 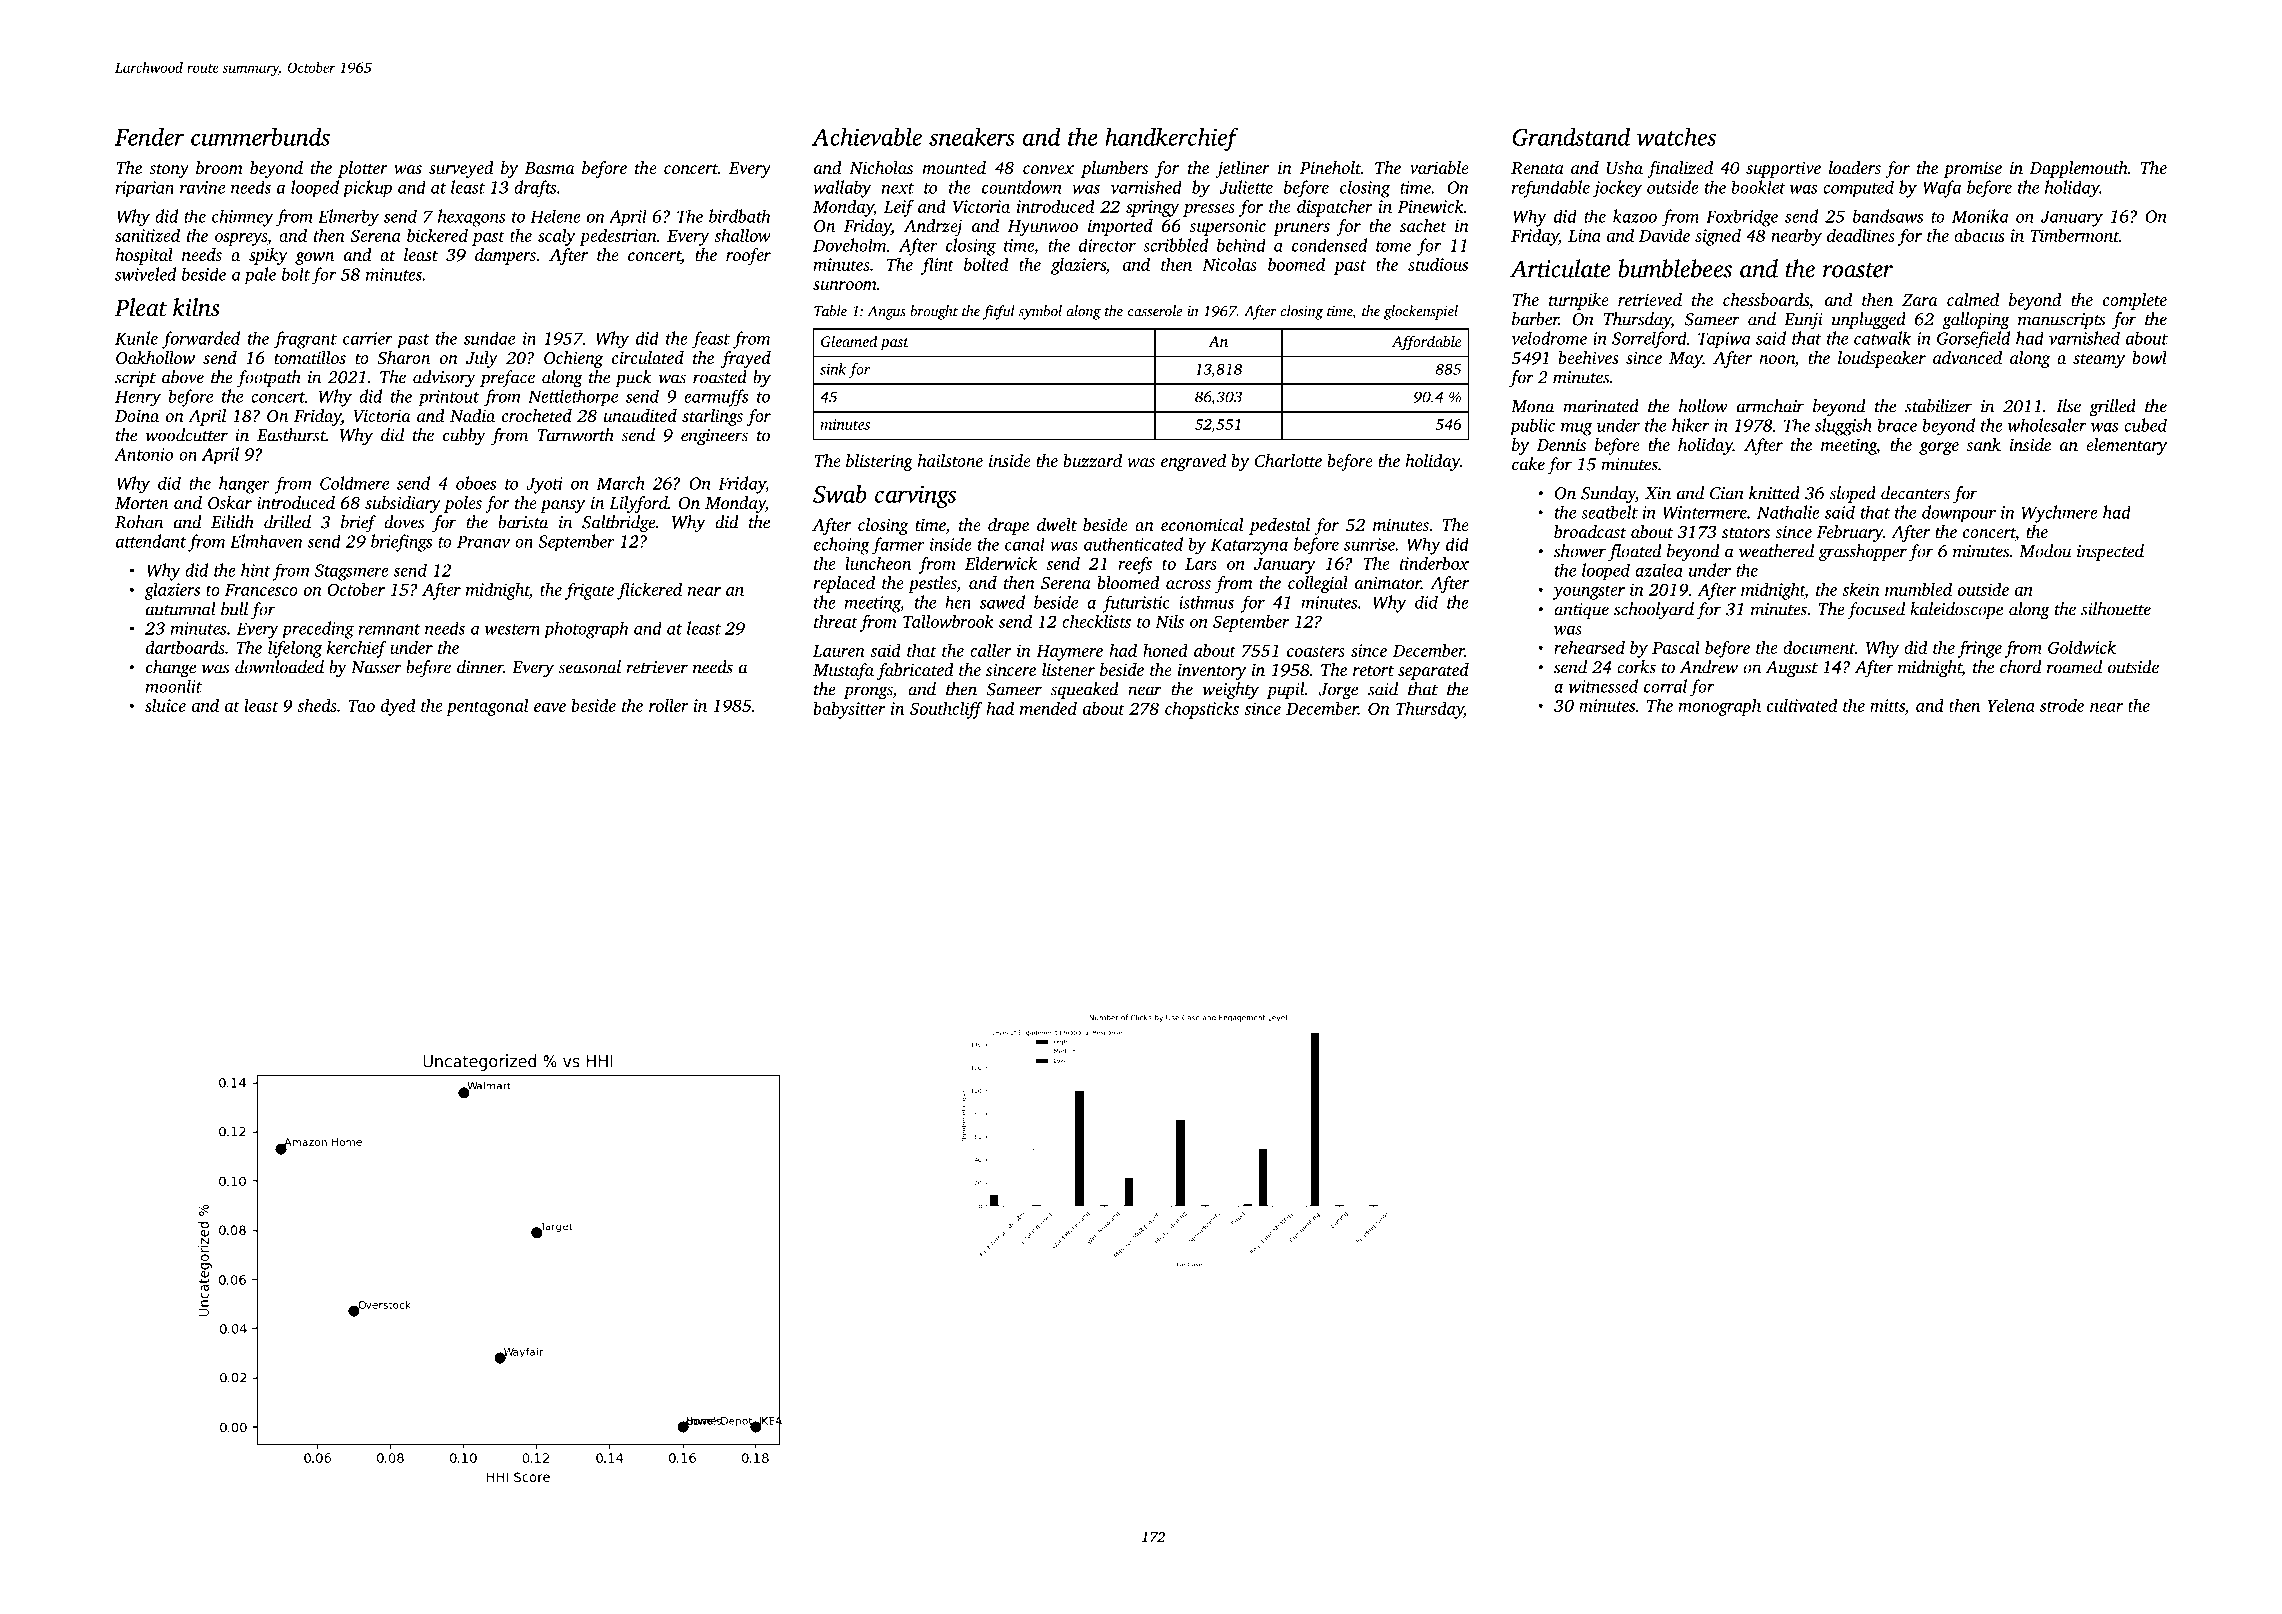 What do you see at coordinates (1206, 602) in the screenshot?
I see `isthmus` at bounding box center [1206, 602].
